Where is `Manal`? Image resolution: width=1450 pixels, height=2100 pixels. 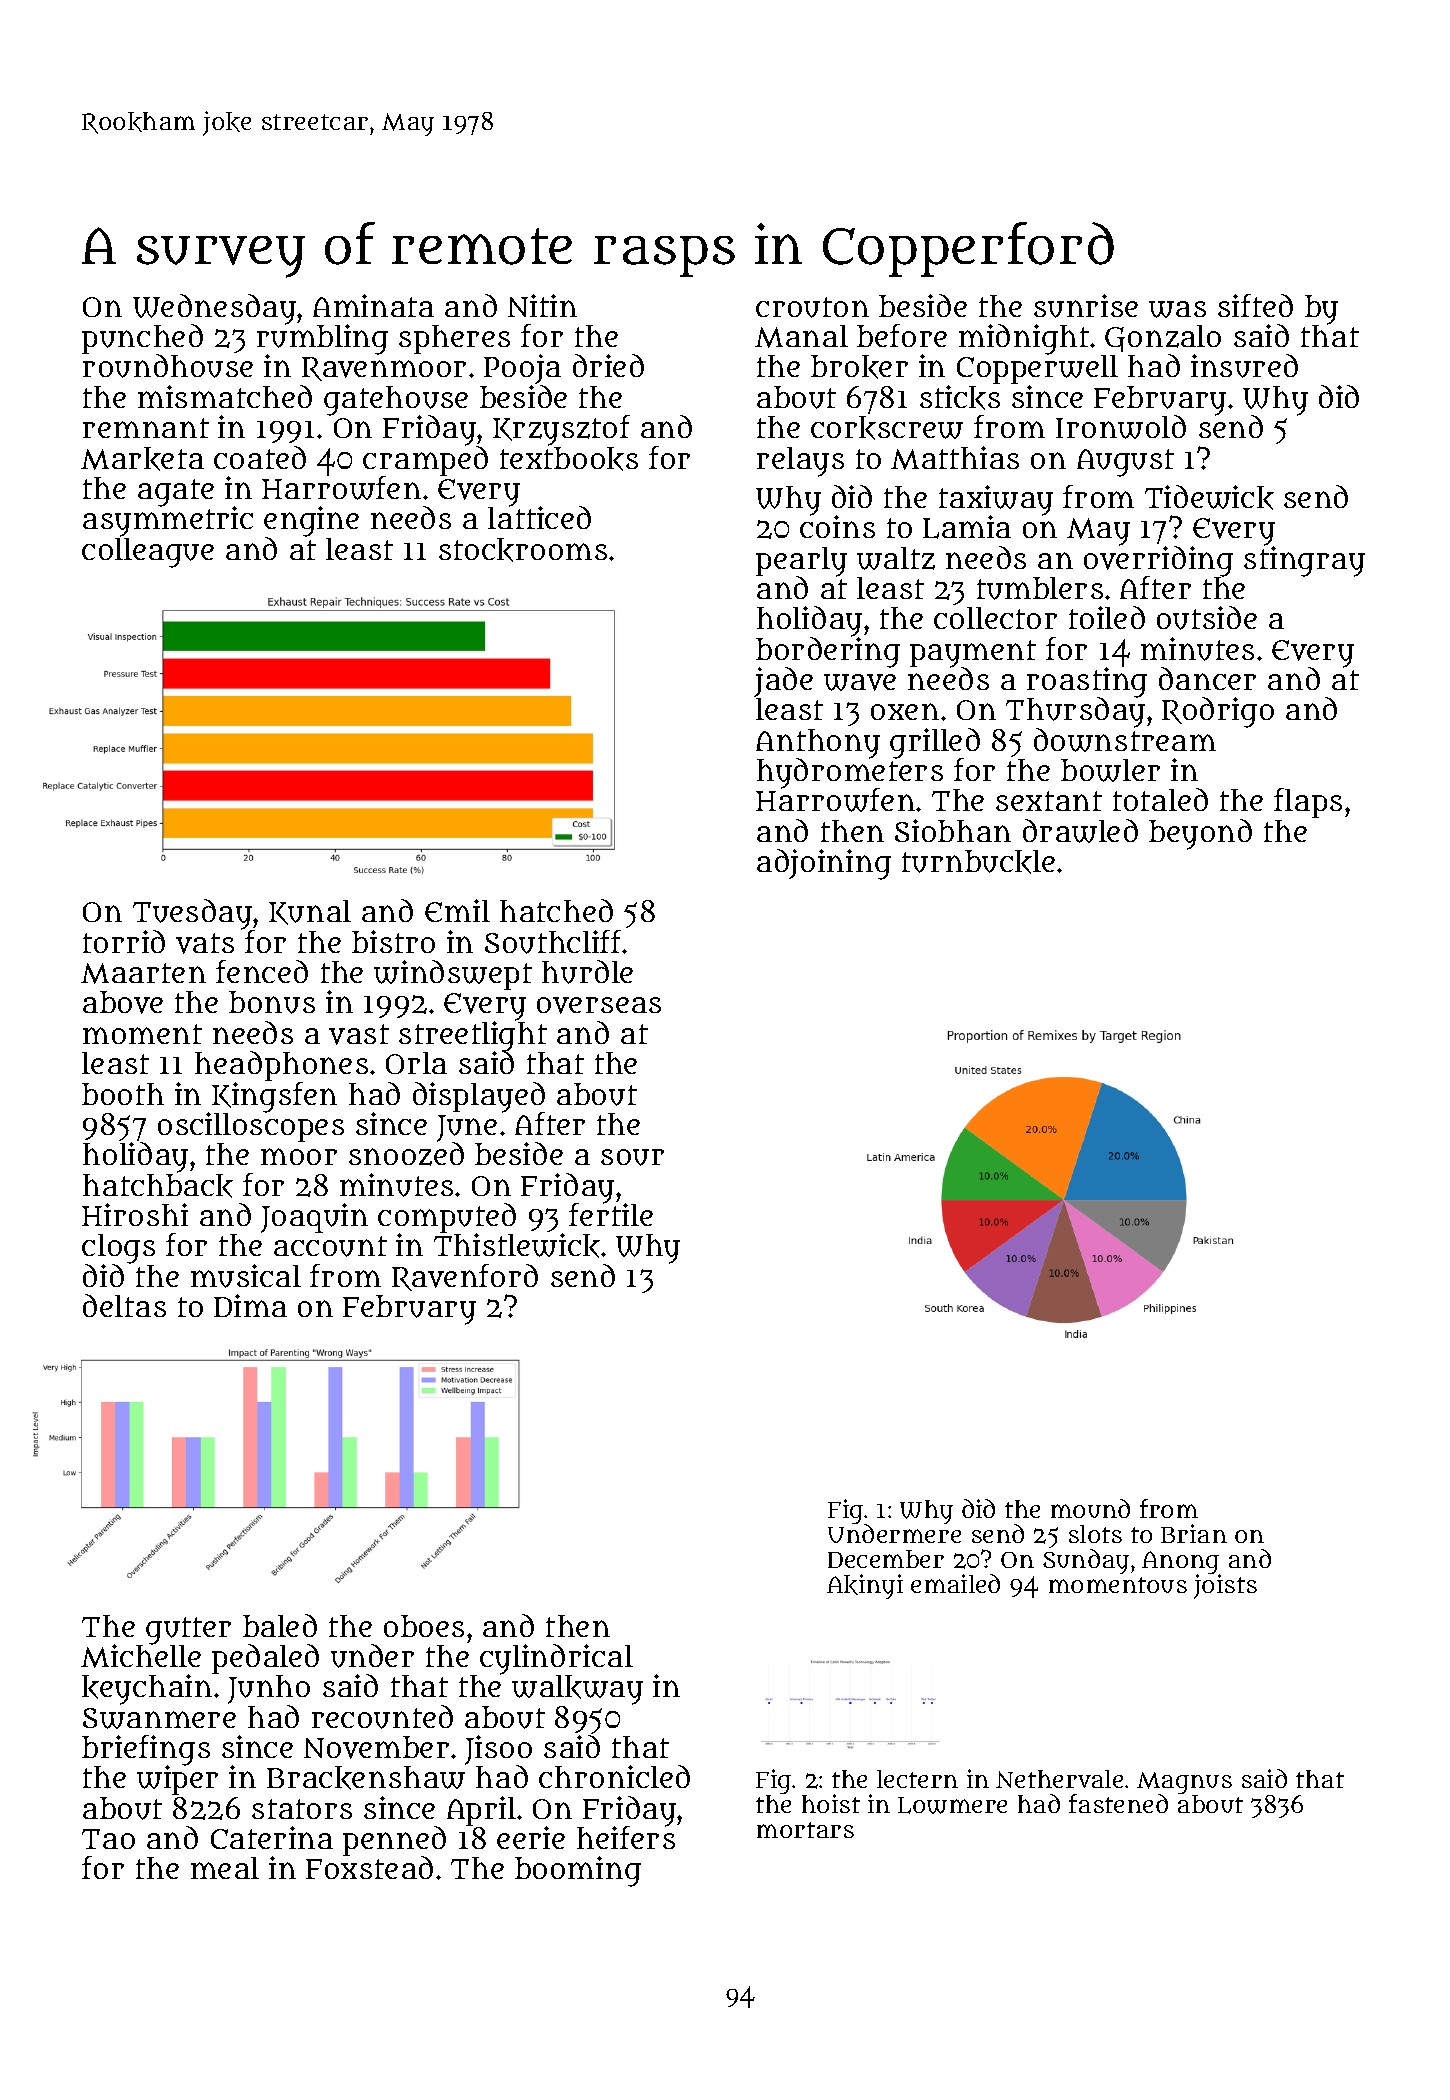
Manal is located at coordinates (801, 336).
